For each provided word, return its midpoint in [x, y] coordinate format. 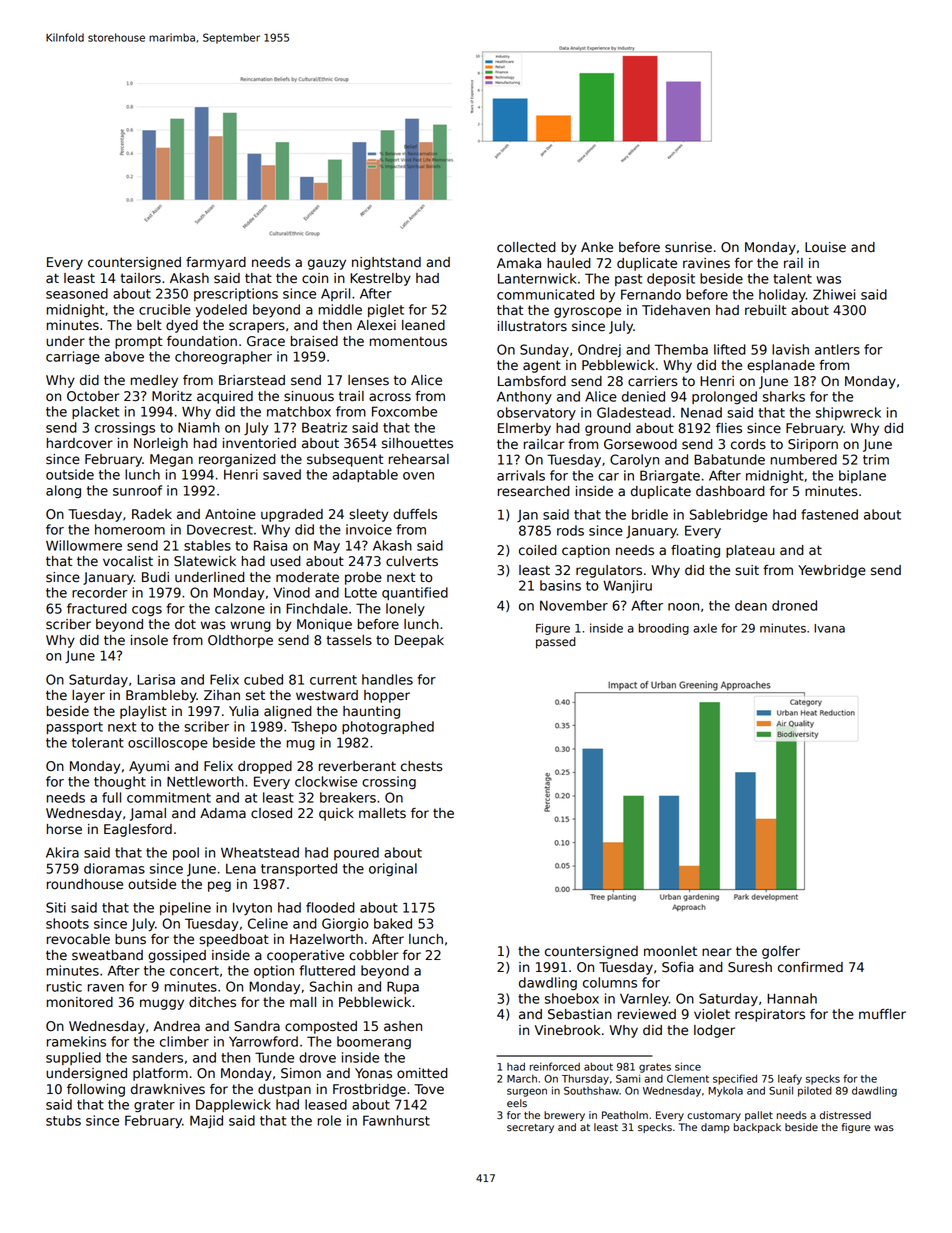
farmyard [216, 263]
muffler [882, 1014]
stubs [63, 1120]
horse [64, 829]
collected [526, 247]
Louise [825, 247]
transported [299, 869]
